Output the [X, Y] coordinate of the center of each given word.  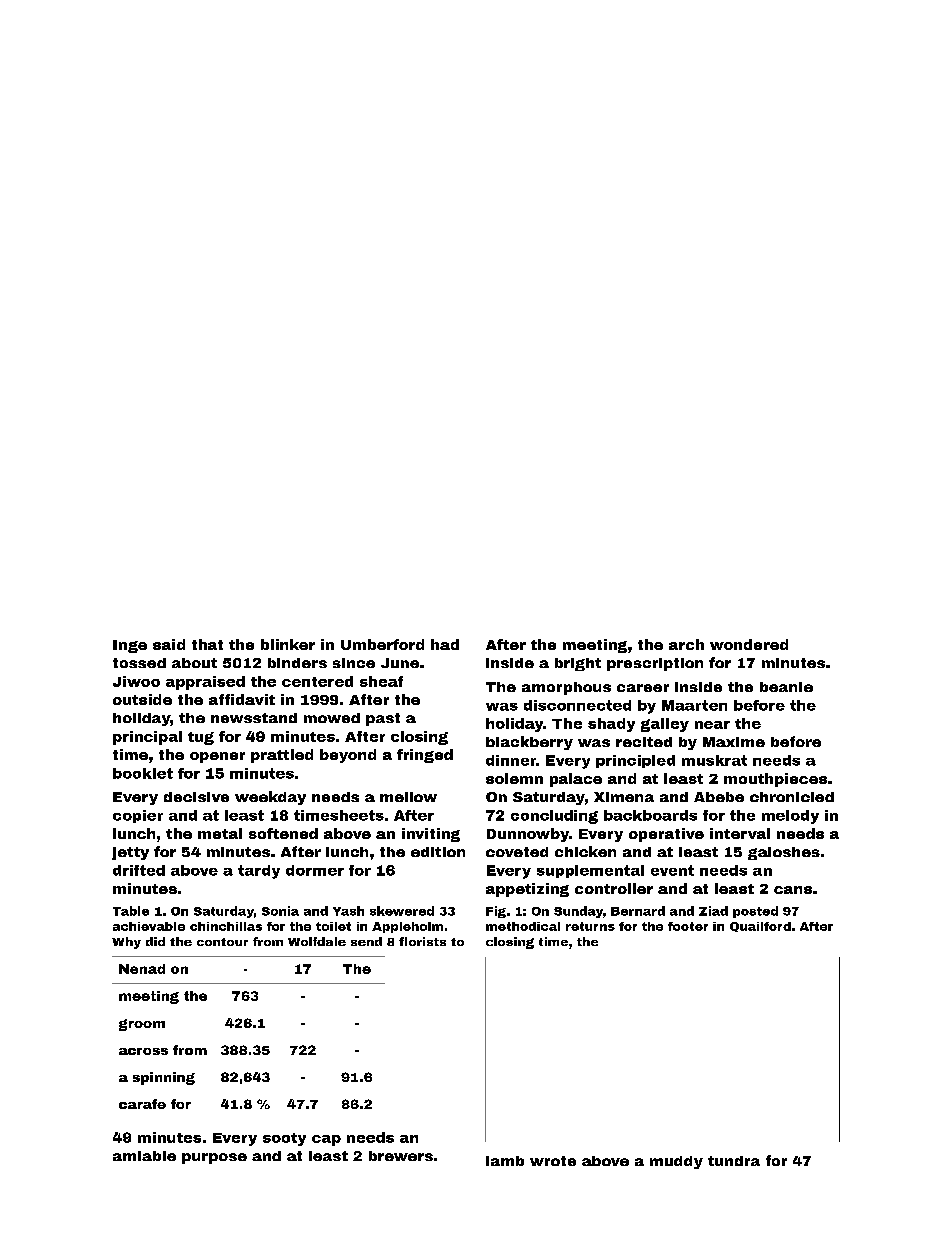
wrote [553, 1161]
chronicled [792, 797]
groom [142, 1025]
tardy [259, 872]
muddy [676, 1162]
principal [147, 738]
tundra [734, 1161]
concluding [554, 817]
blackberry [529, 743]
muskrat [714, 760]
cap [326, 1140]
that [207, 644]
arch [686, 644]
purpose [214, 1158]
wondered [749, 644]
